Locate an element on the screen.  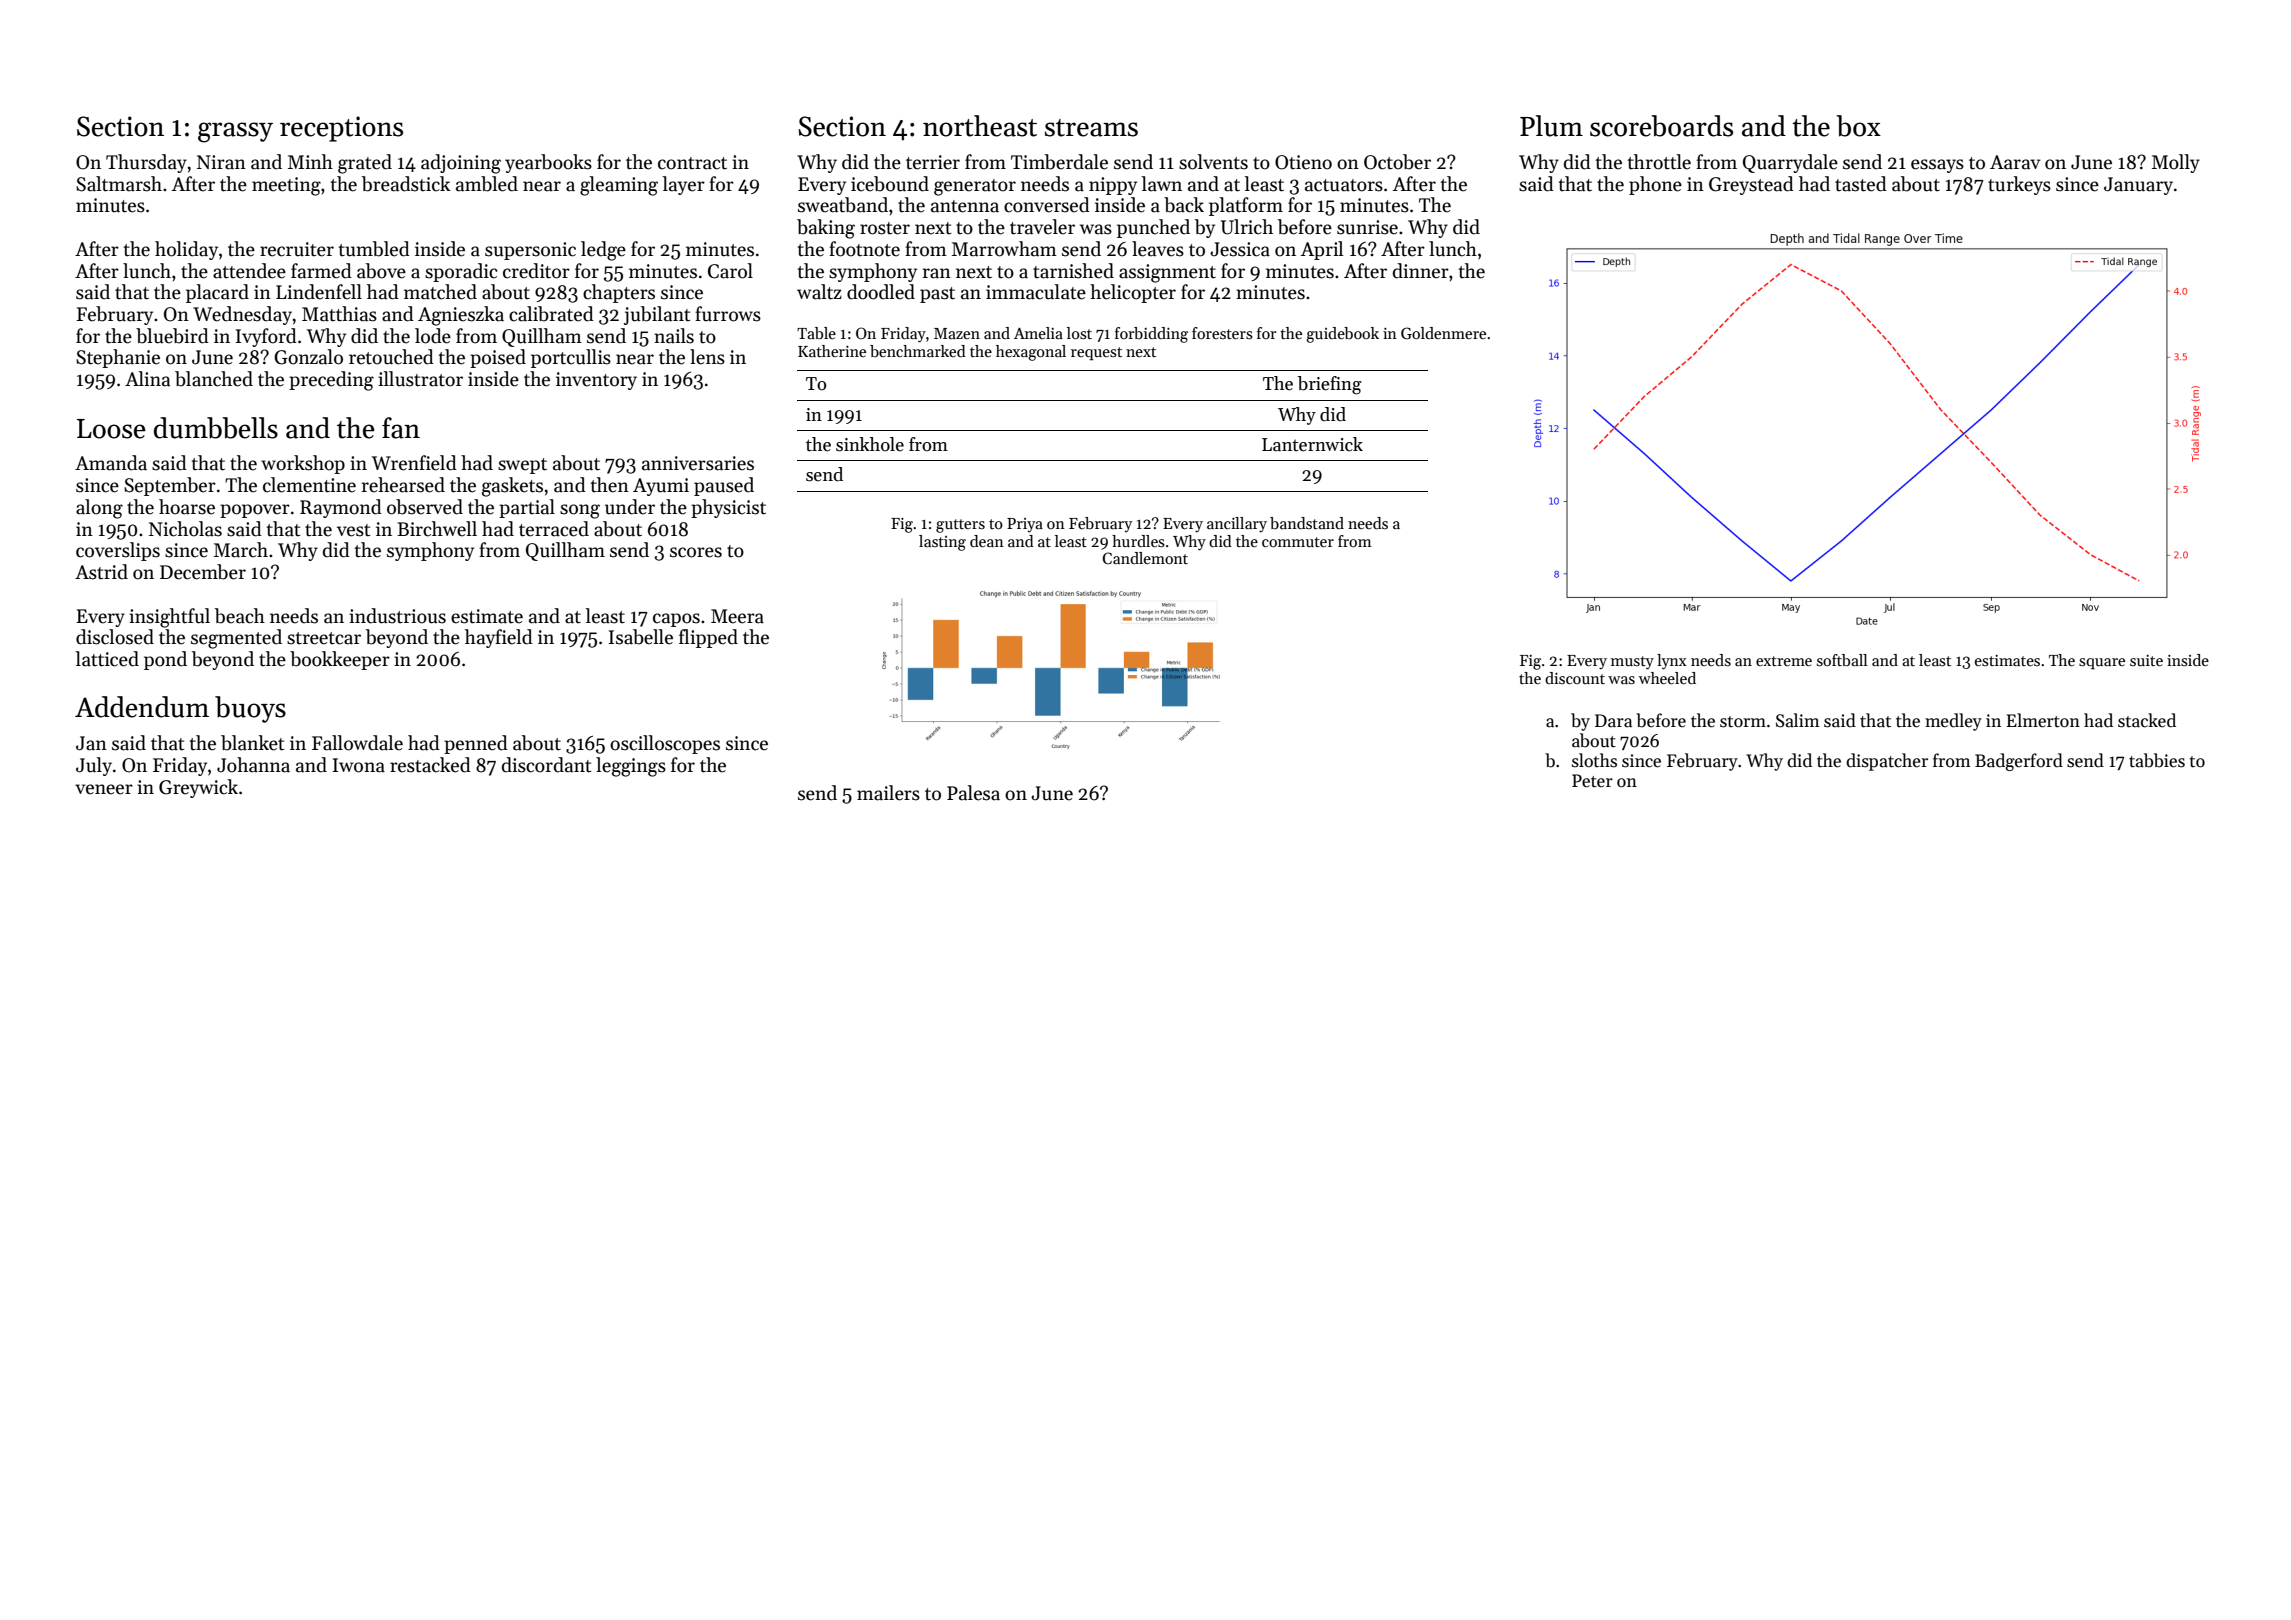
Plum is located at coordinates (1551, 126).
